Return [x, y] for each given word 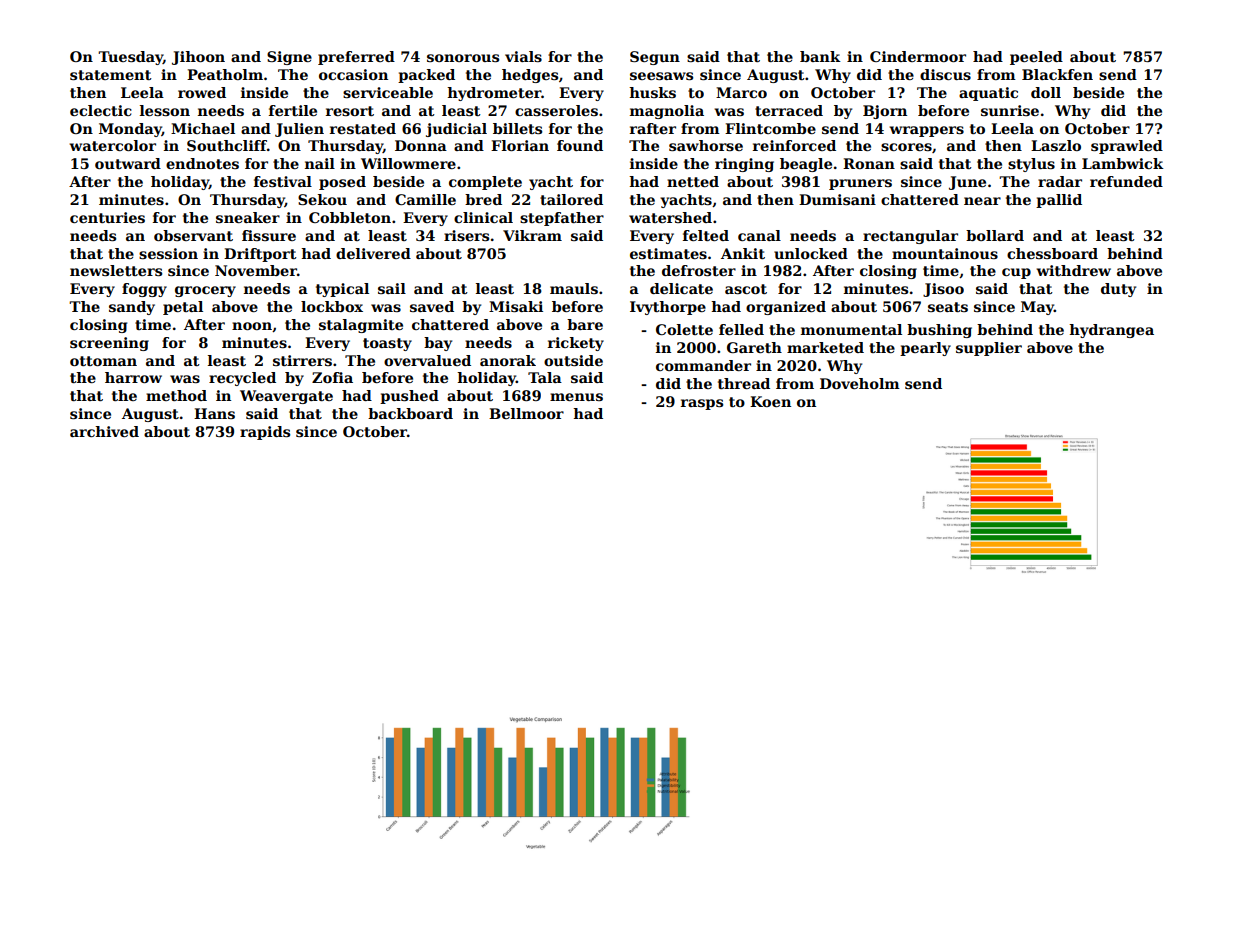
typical [342, 290]
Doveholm [860, 383]
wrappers [926, 131]
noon [252, 326]
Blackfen [1057, 74]
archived [104, 431]
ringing [744, 165]
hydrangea [1111, 331]
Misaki [516, 306]
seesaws [661, 76]
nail [320, 163]
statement [111, 75]
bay [438, 344]
